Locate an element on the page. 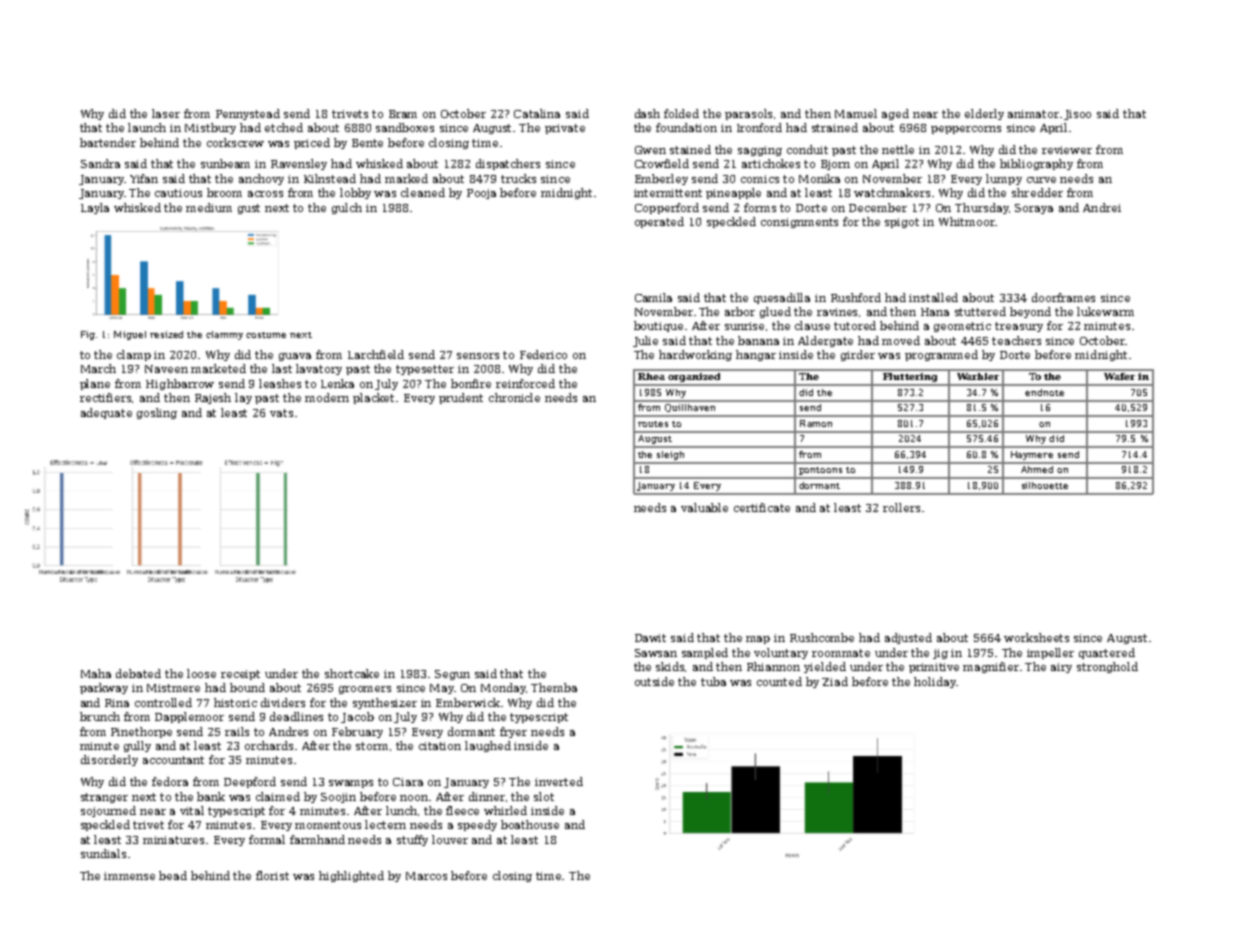  receipt is located at coordinates (240, 675).
